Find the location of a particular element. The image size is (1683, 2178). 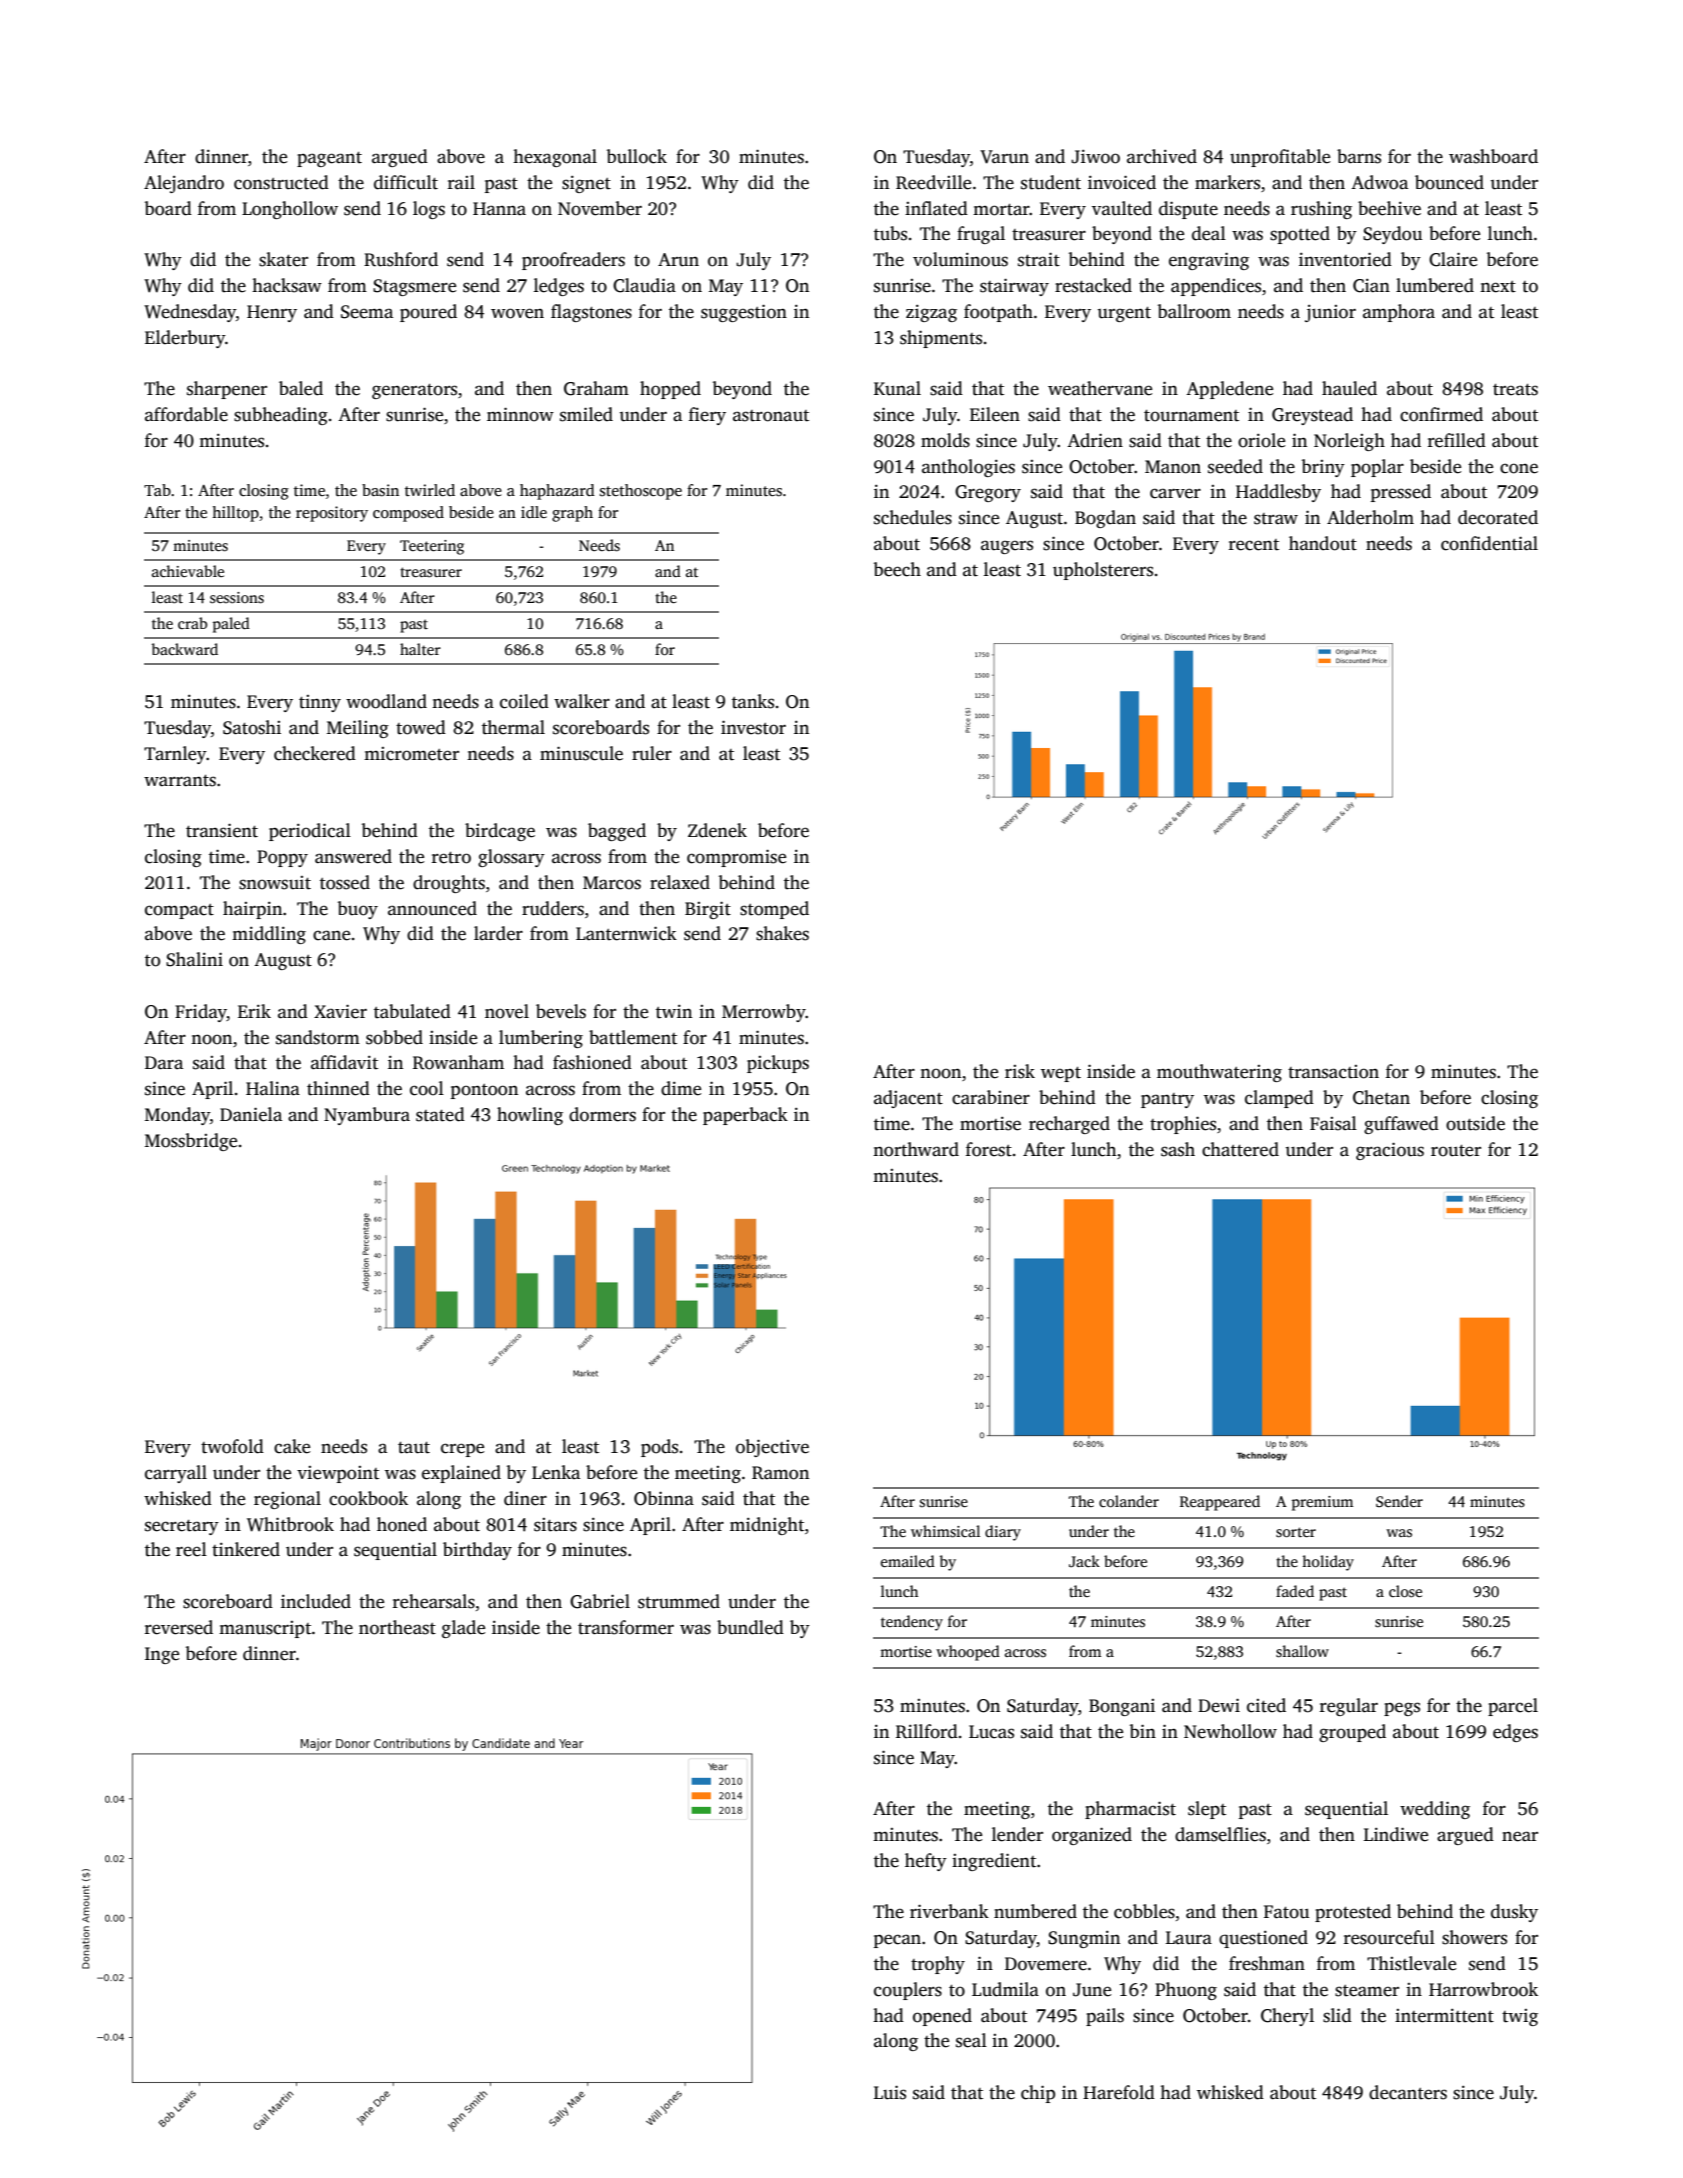

Luis is located at coordinates (890, 2092).
